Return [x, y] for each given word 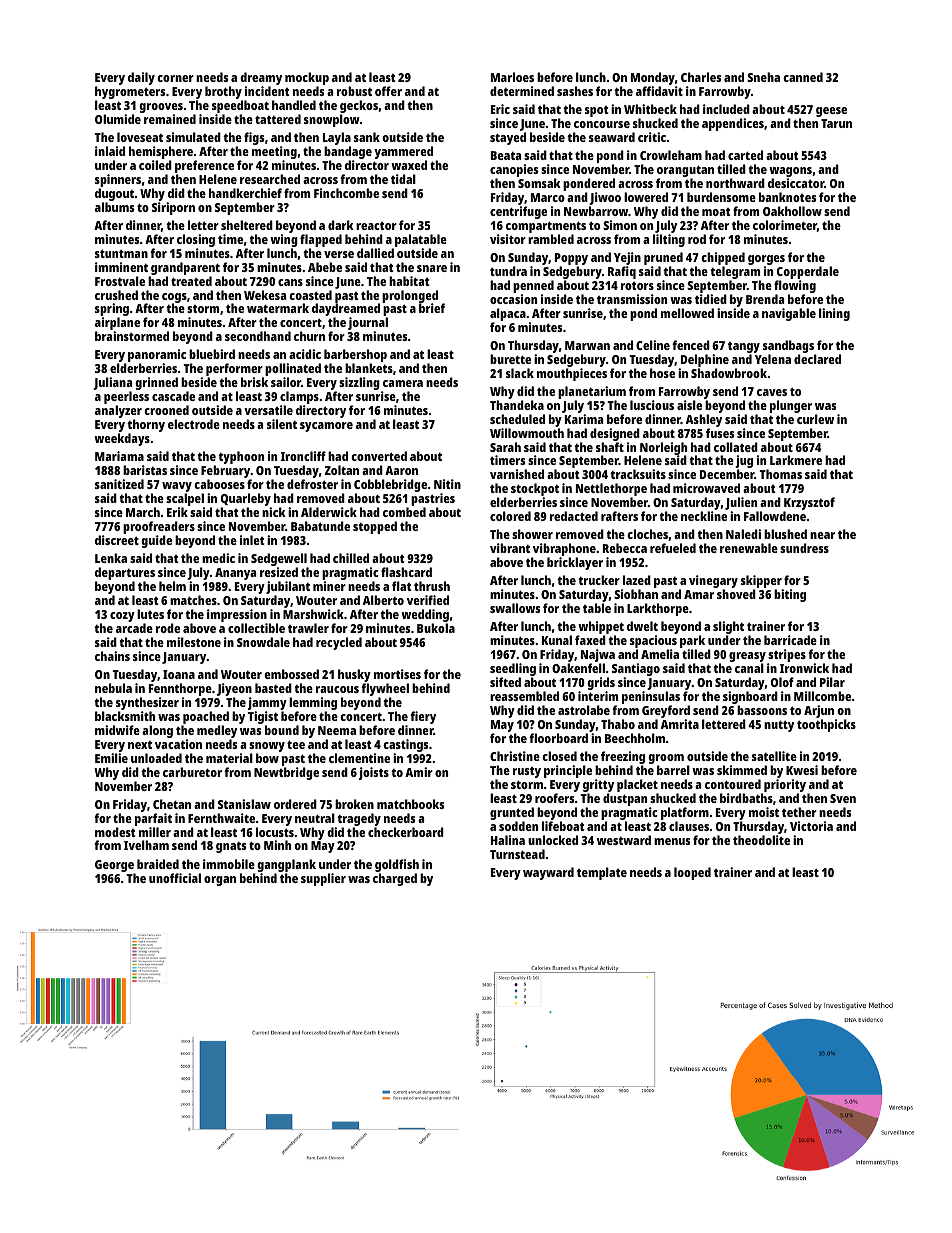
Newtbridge [286, 773]
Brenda [765, 299]
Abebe [325, 267]
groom [666, 759]
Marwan [587, 345]
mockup [307, 78]
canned [803, 77]
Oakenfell [578, 668]
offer [388, 91]
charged [395, 879]
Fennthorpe [180, 689]
